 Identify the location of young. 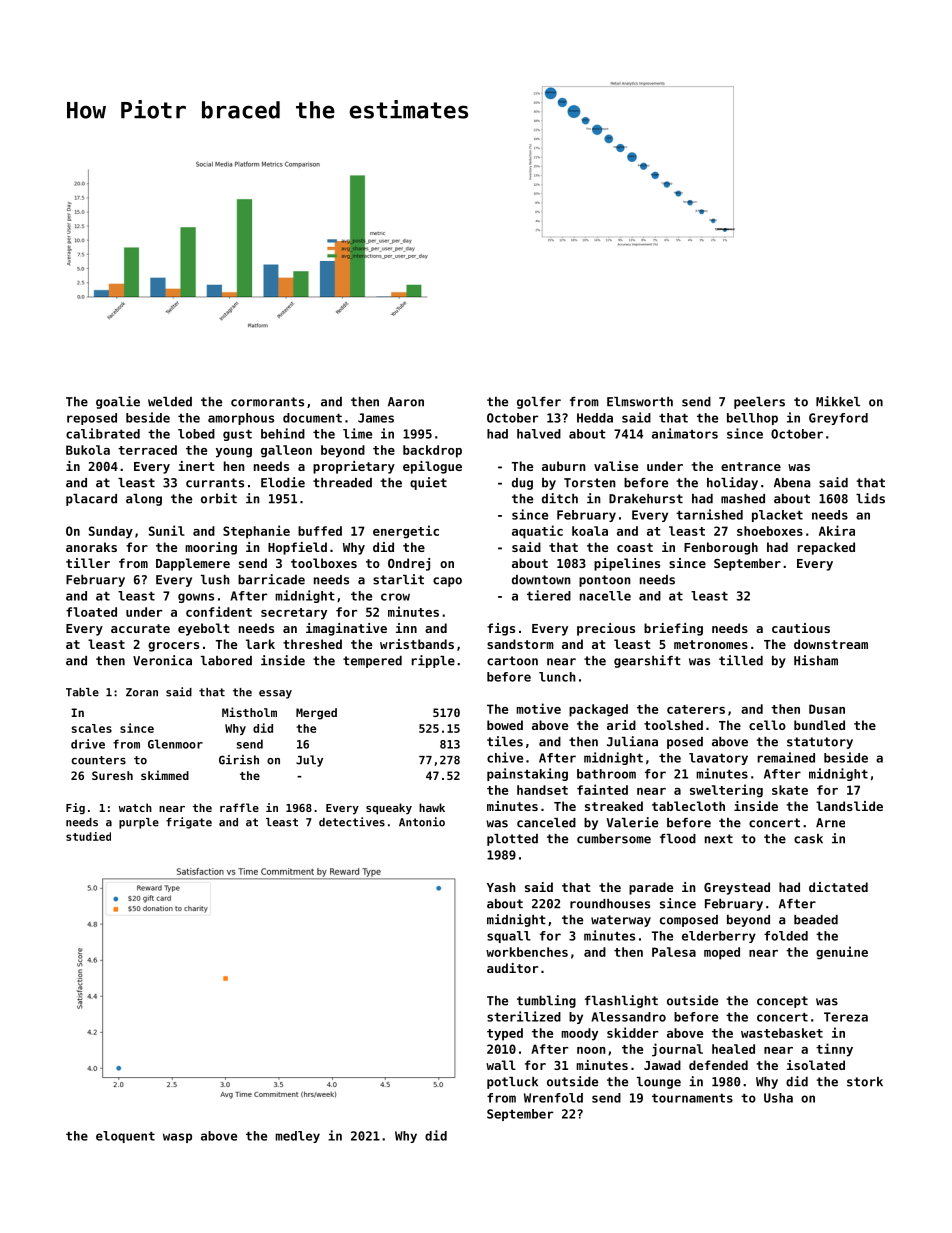
(234, 453).
